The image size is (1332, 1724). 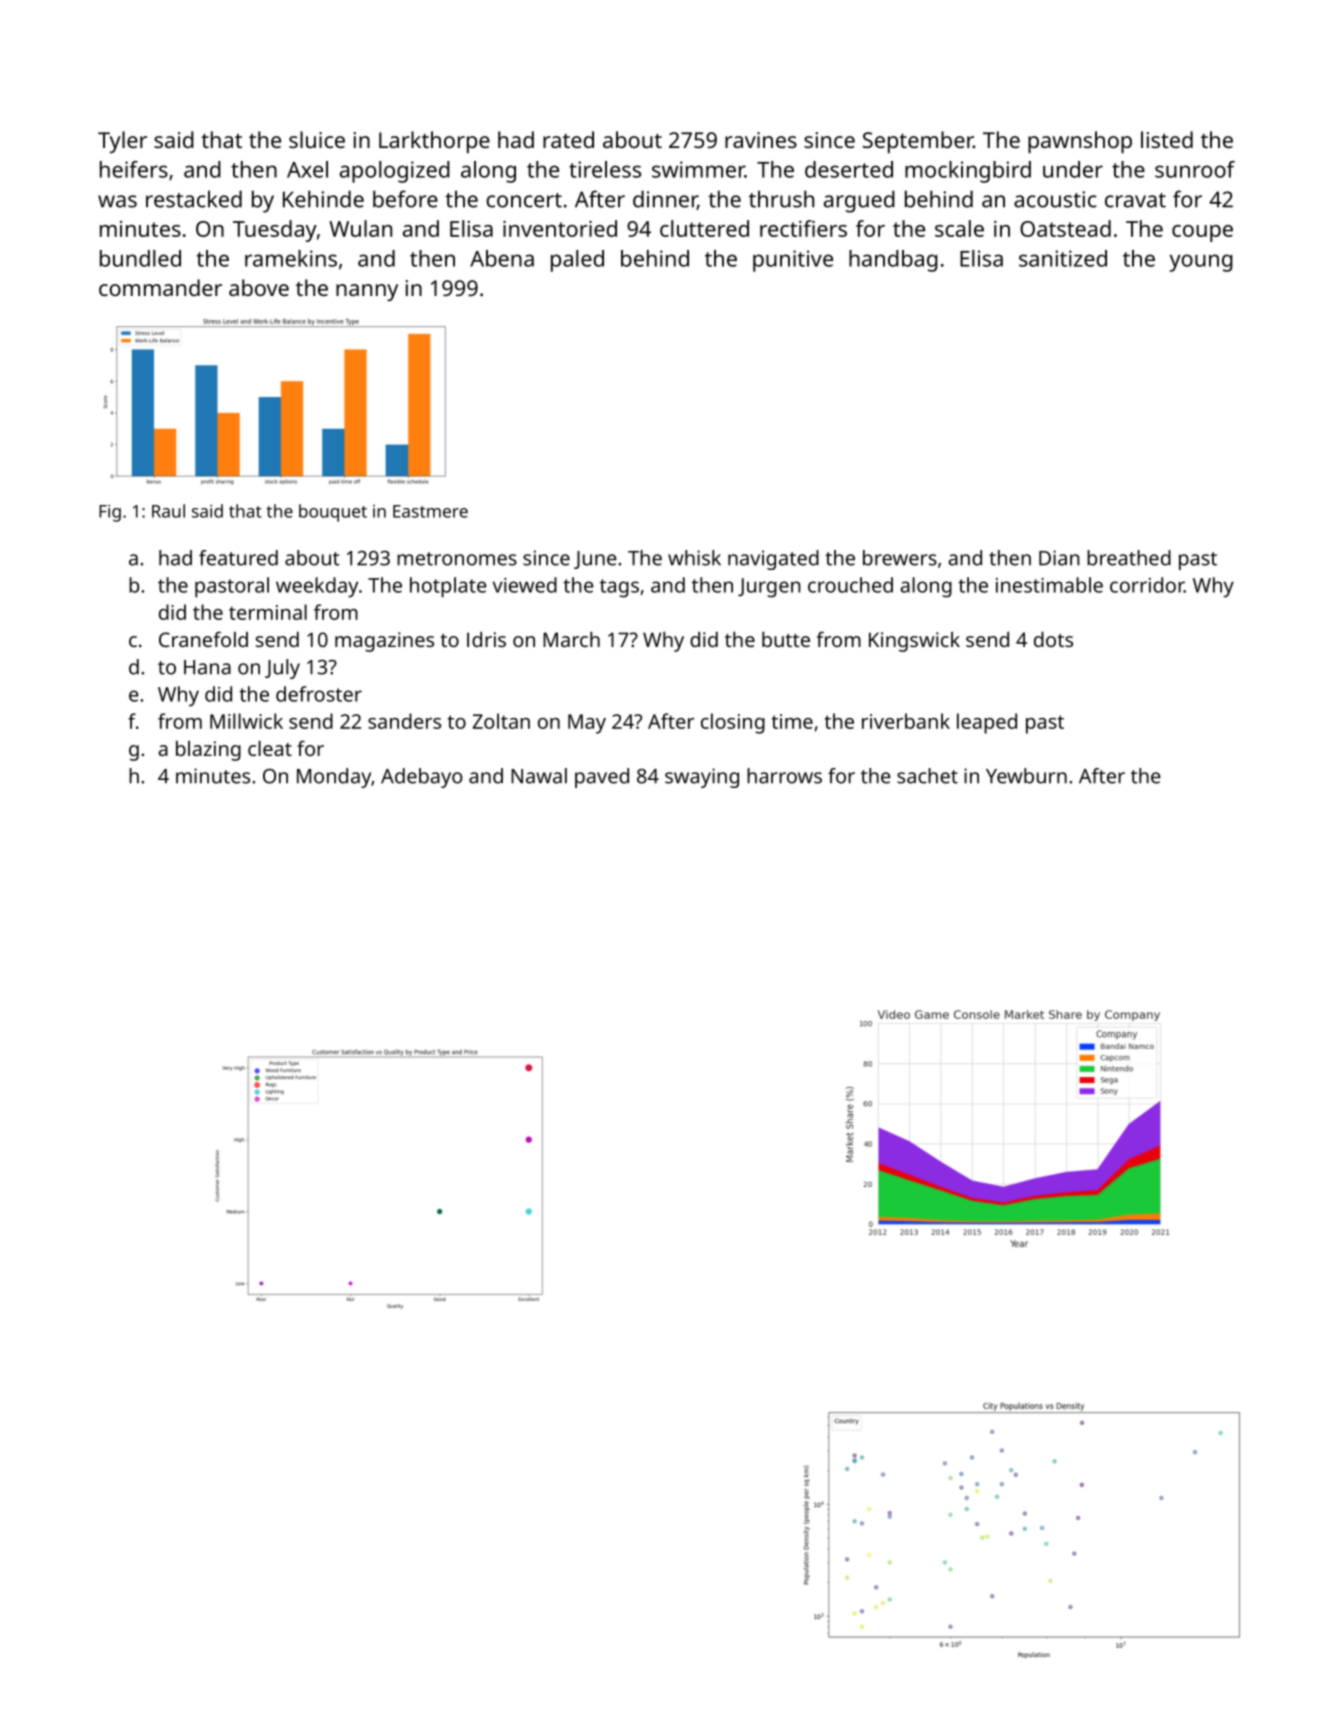 I want to click on sanitized, so click(x=1063, y=258).
